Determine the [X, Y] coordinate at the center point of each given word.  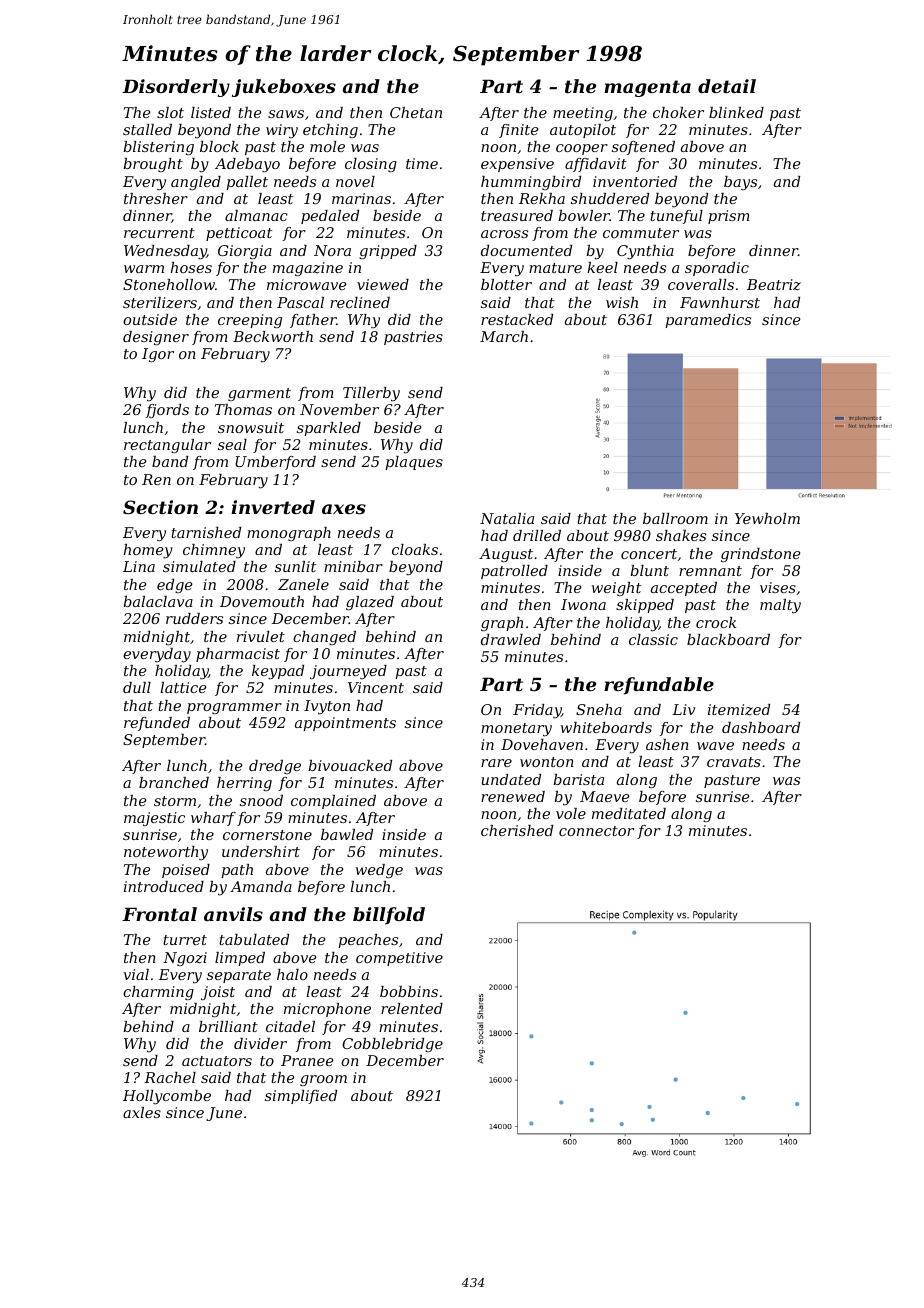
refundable [659, 686]
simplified [301, 1097]
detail [727, 86]
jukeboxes [284, 88]
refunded [157, 724]
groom [323, 1080]
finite [519, 131]
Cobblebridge [392, 1045]
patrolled [514, 572]
